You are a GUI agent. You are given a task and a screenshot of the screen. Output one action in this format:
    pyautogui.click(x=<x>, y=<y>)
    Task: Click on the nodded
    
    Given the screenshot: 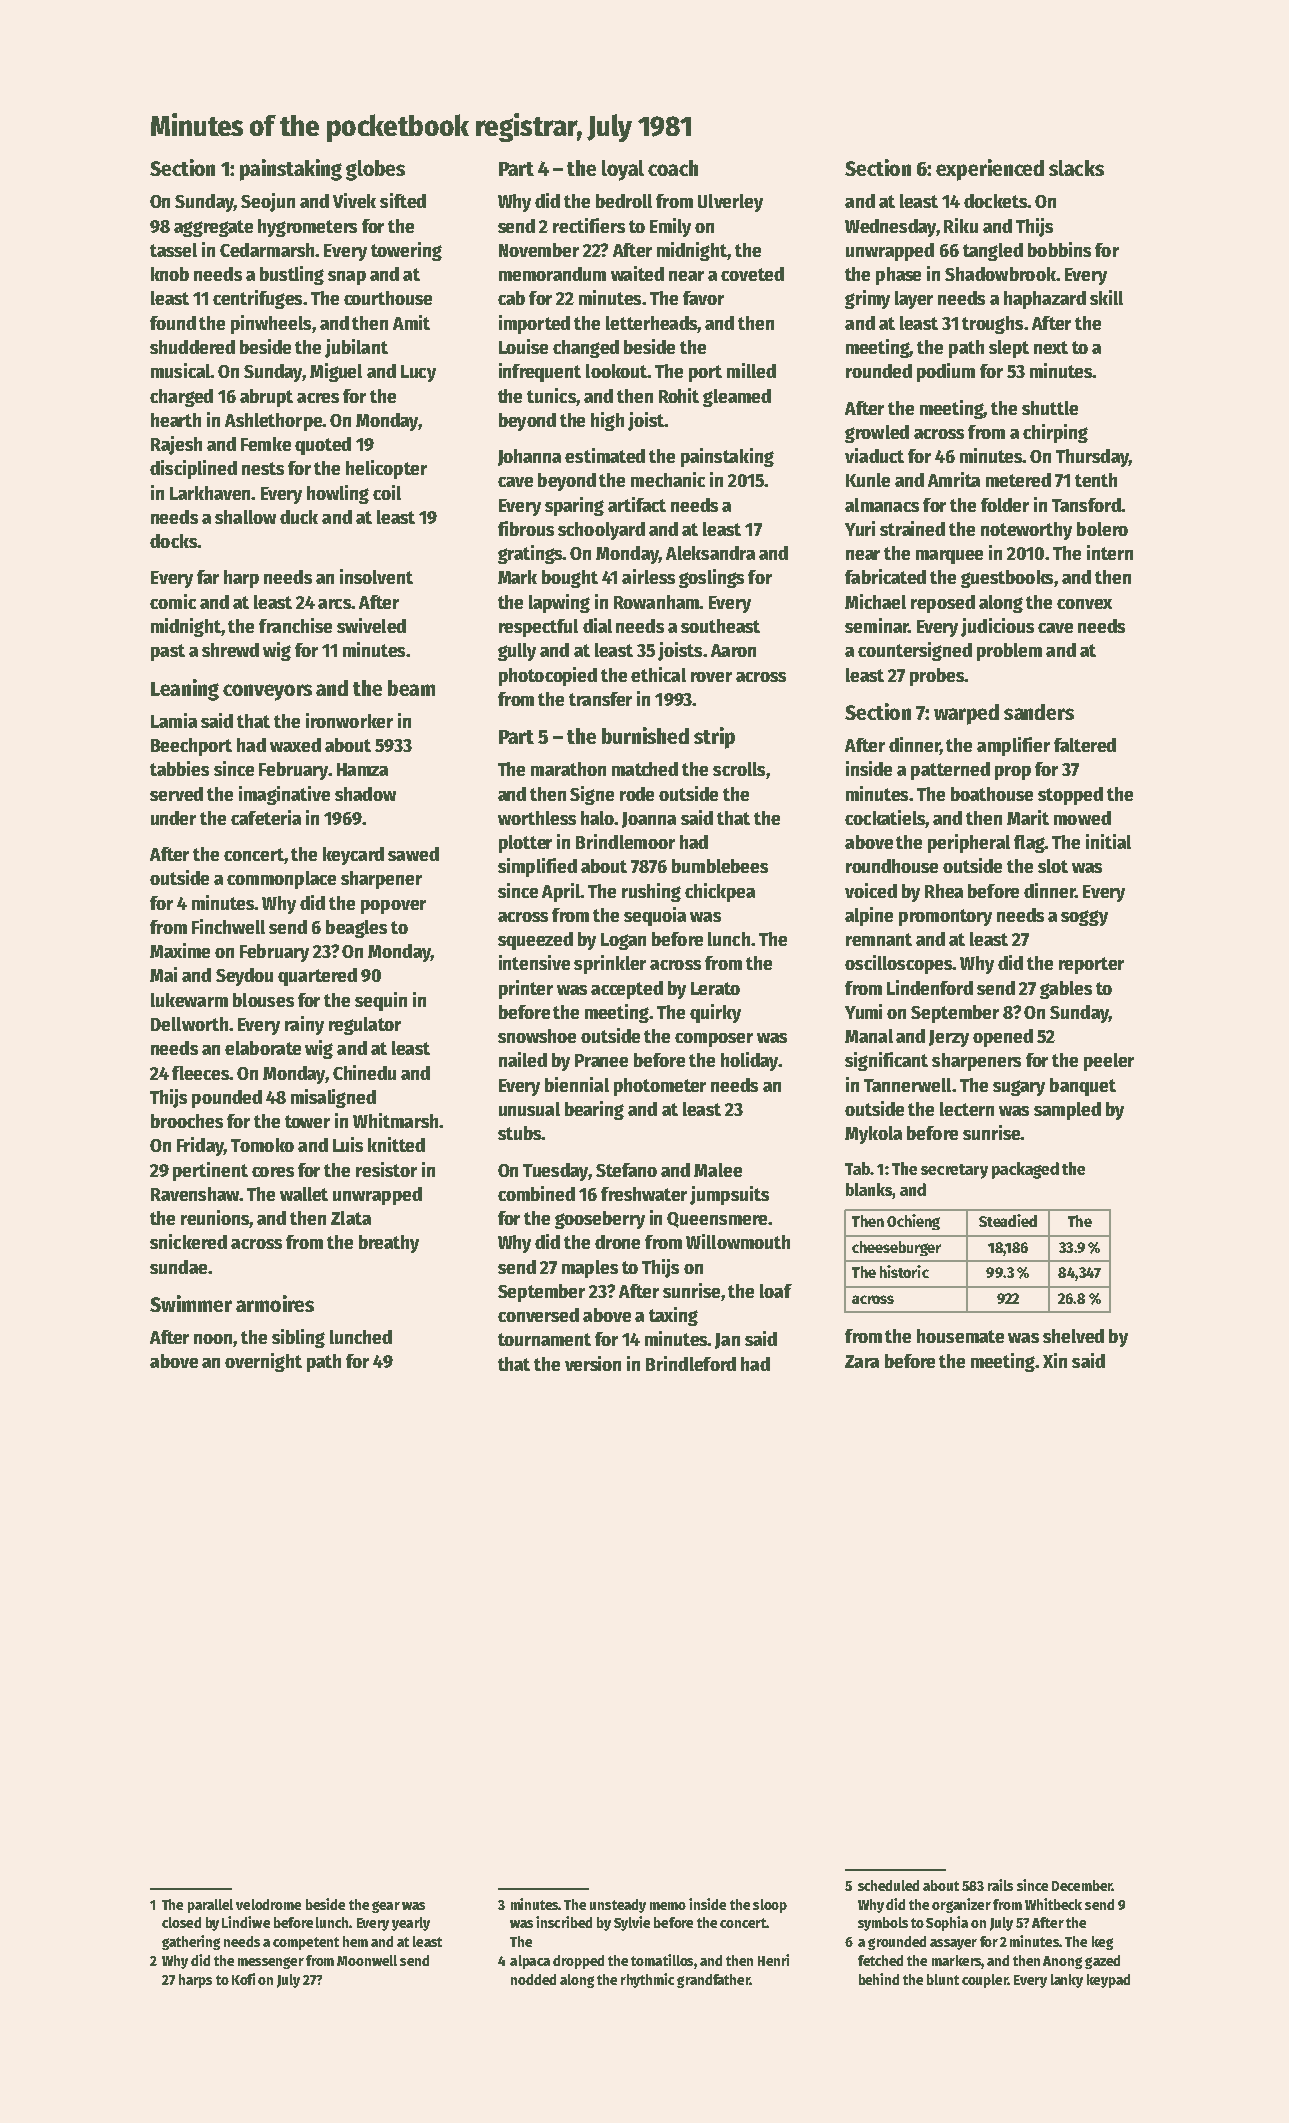 What is the action you would take?
    pyautogui.click(x=533, y=1979)
